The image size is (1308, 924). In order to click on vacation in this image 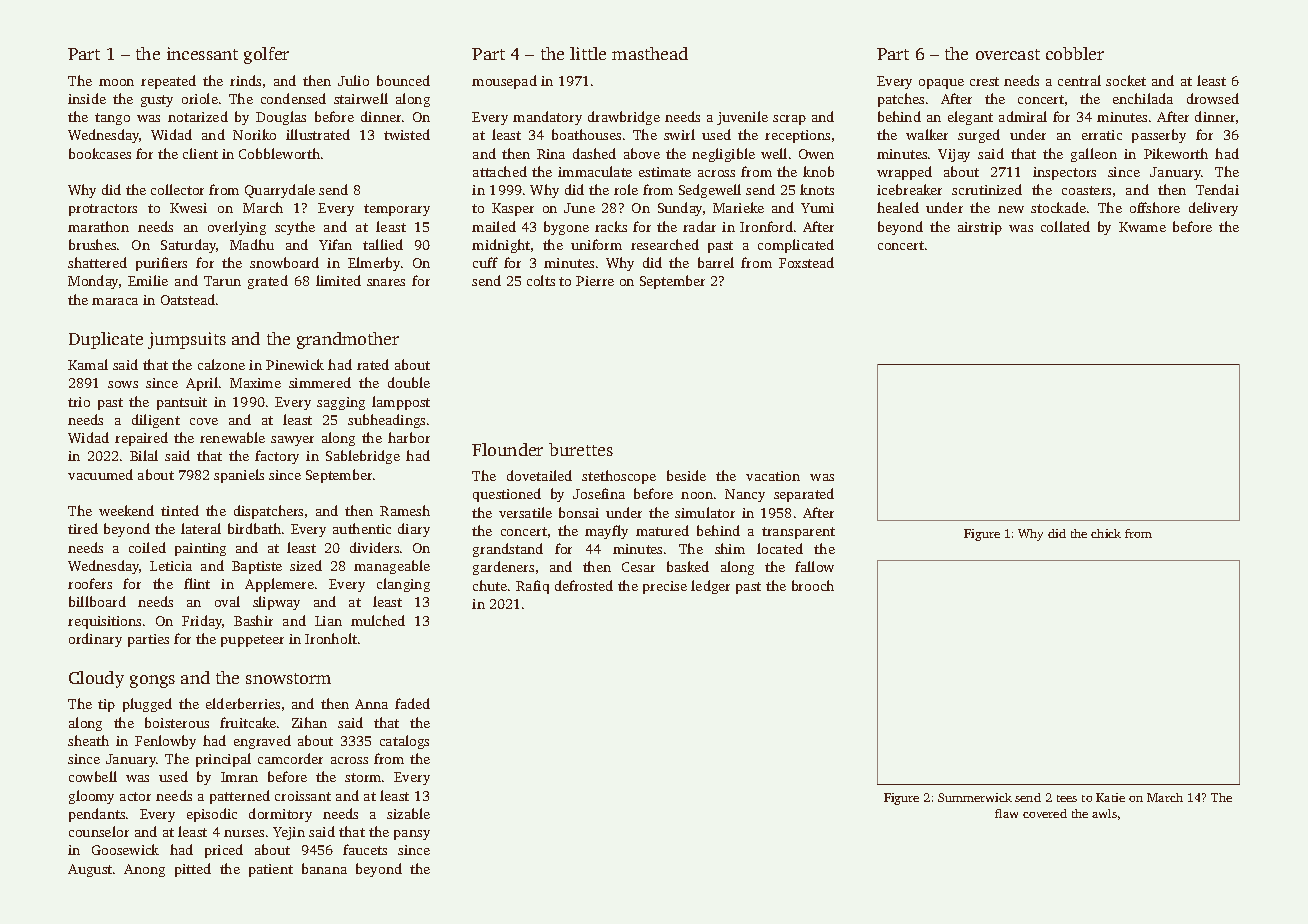, I will do `click(773, 476)`.
